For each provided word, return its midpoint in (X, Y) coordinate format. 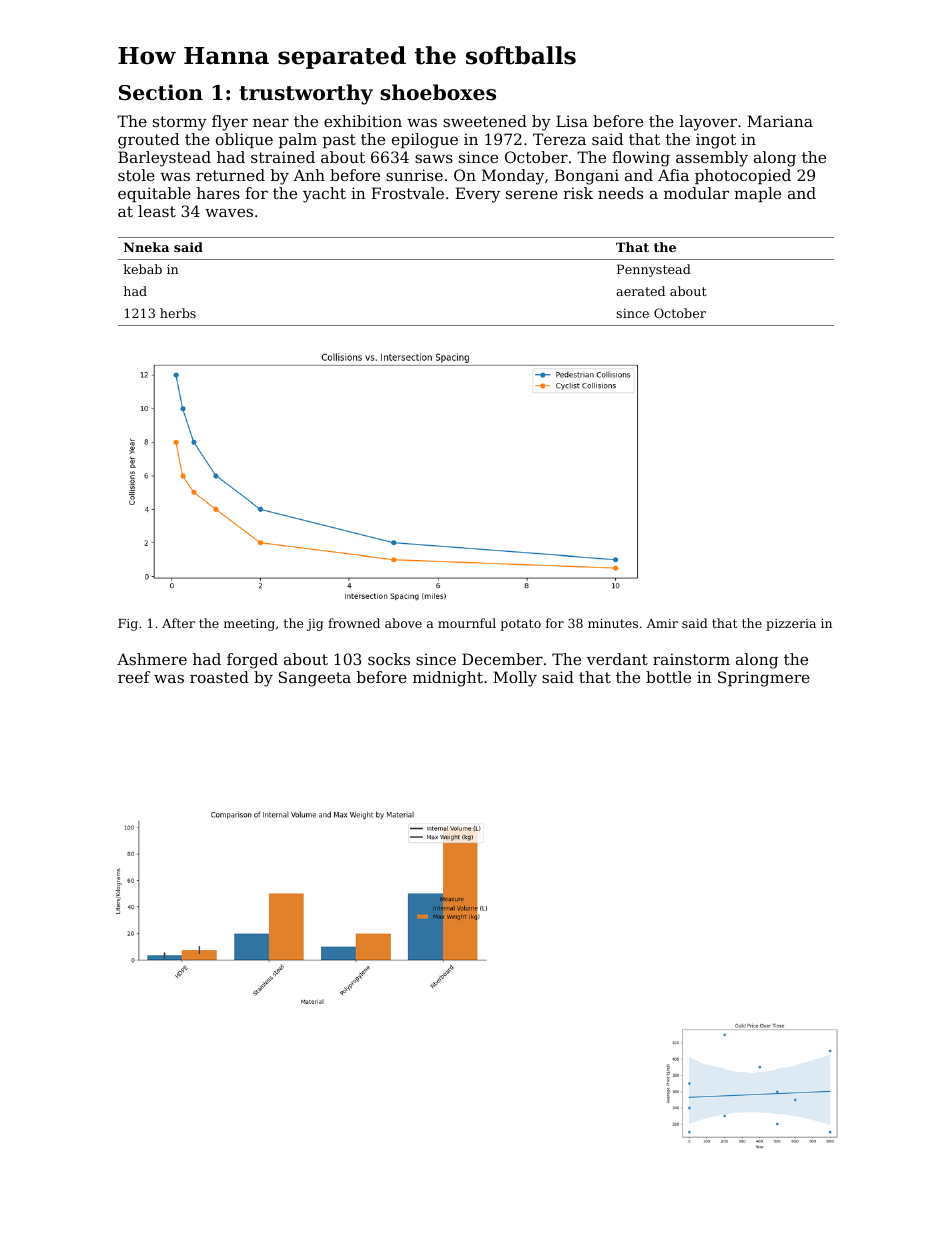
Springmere (764, 679)
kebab (142, 269)
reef (134, 677)
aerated (640, 291)
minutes (613, 623)
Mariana (780, 121)
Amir (662, 623)
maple (757, 194)
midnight (448, 679)
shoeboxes (438, 92)
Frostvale (407, 193)
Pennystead (654, 270)
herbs (178, 313)
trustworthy (306, 94)
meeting (249, 625)
